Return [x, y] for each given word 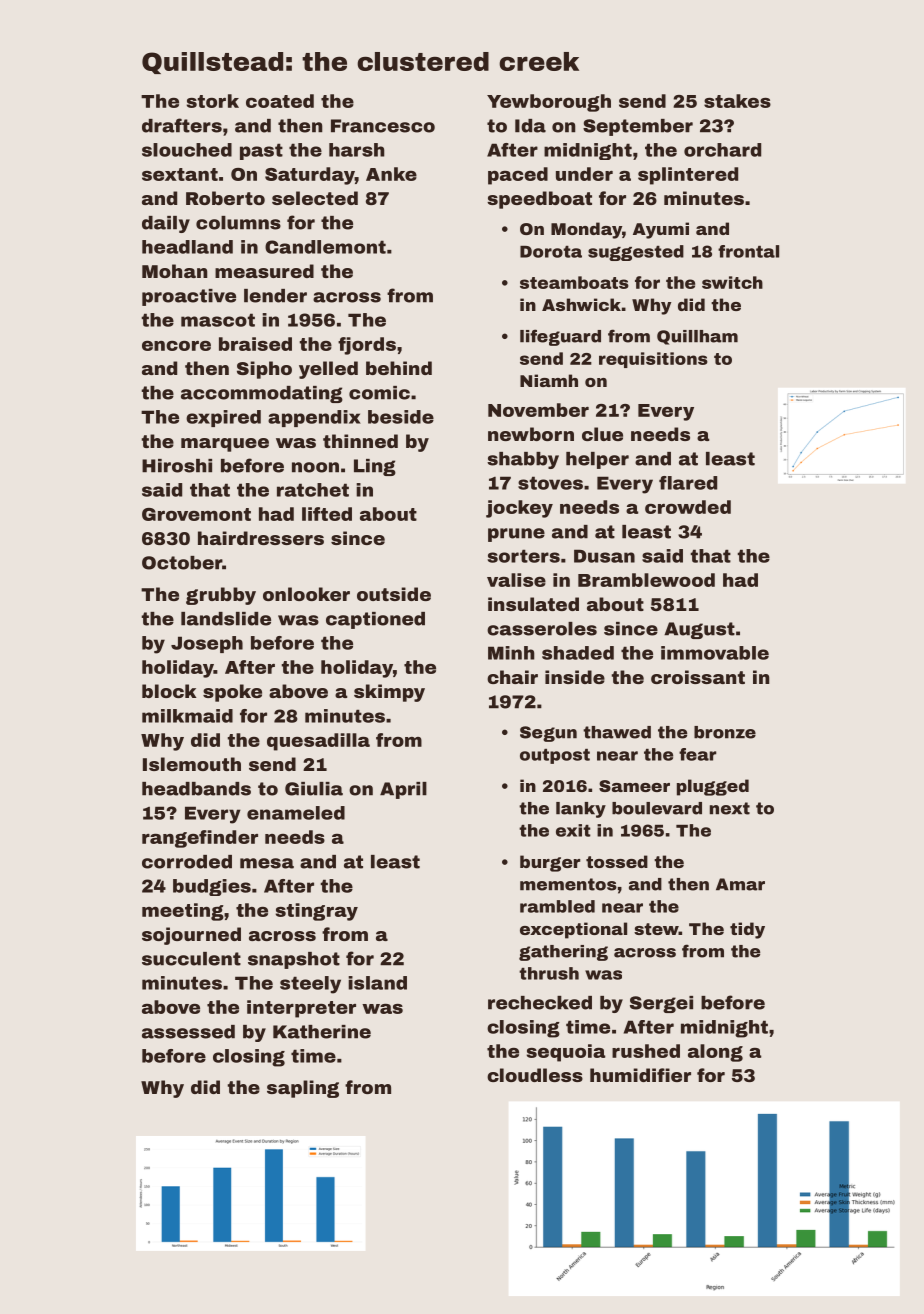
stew [656, 929]
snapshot [294, 960]
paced [518, 176]
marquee [225, 445]
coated [280, 101]
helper [597, 460]
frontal [748, 251]
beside [401, 417]
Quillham [697, 337]
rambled [557, 906]
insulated [533, 604]
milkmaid [187, 716]
